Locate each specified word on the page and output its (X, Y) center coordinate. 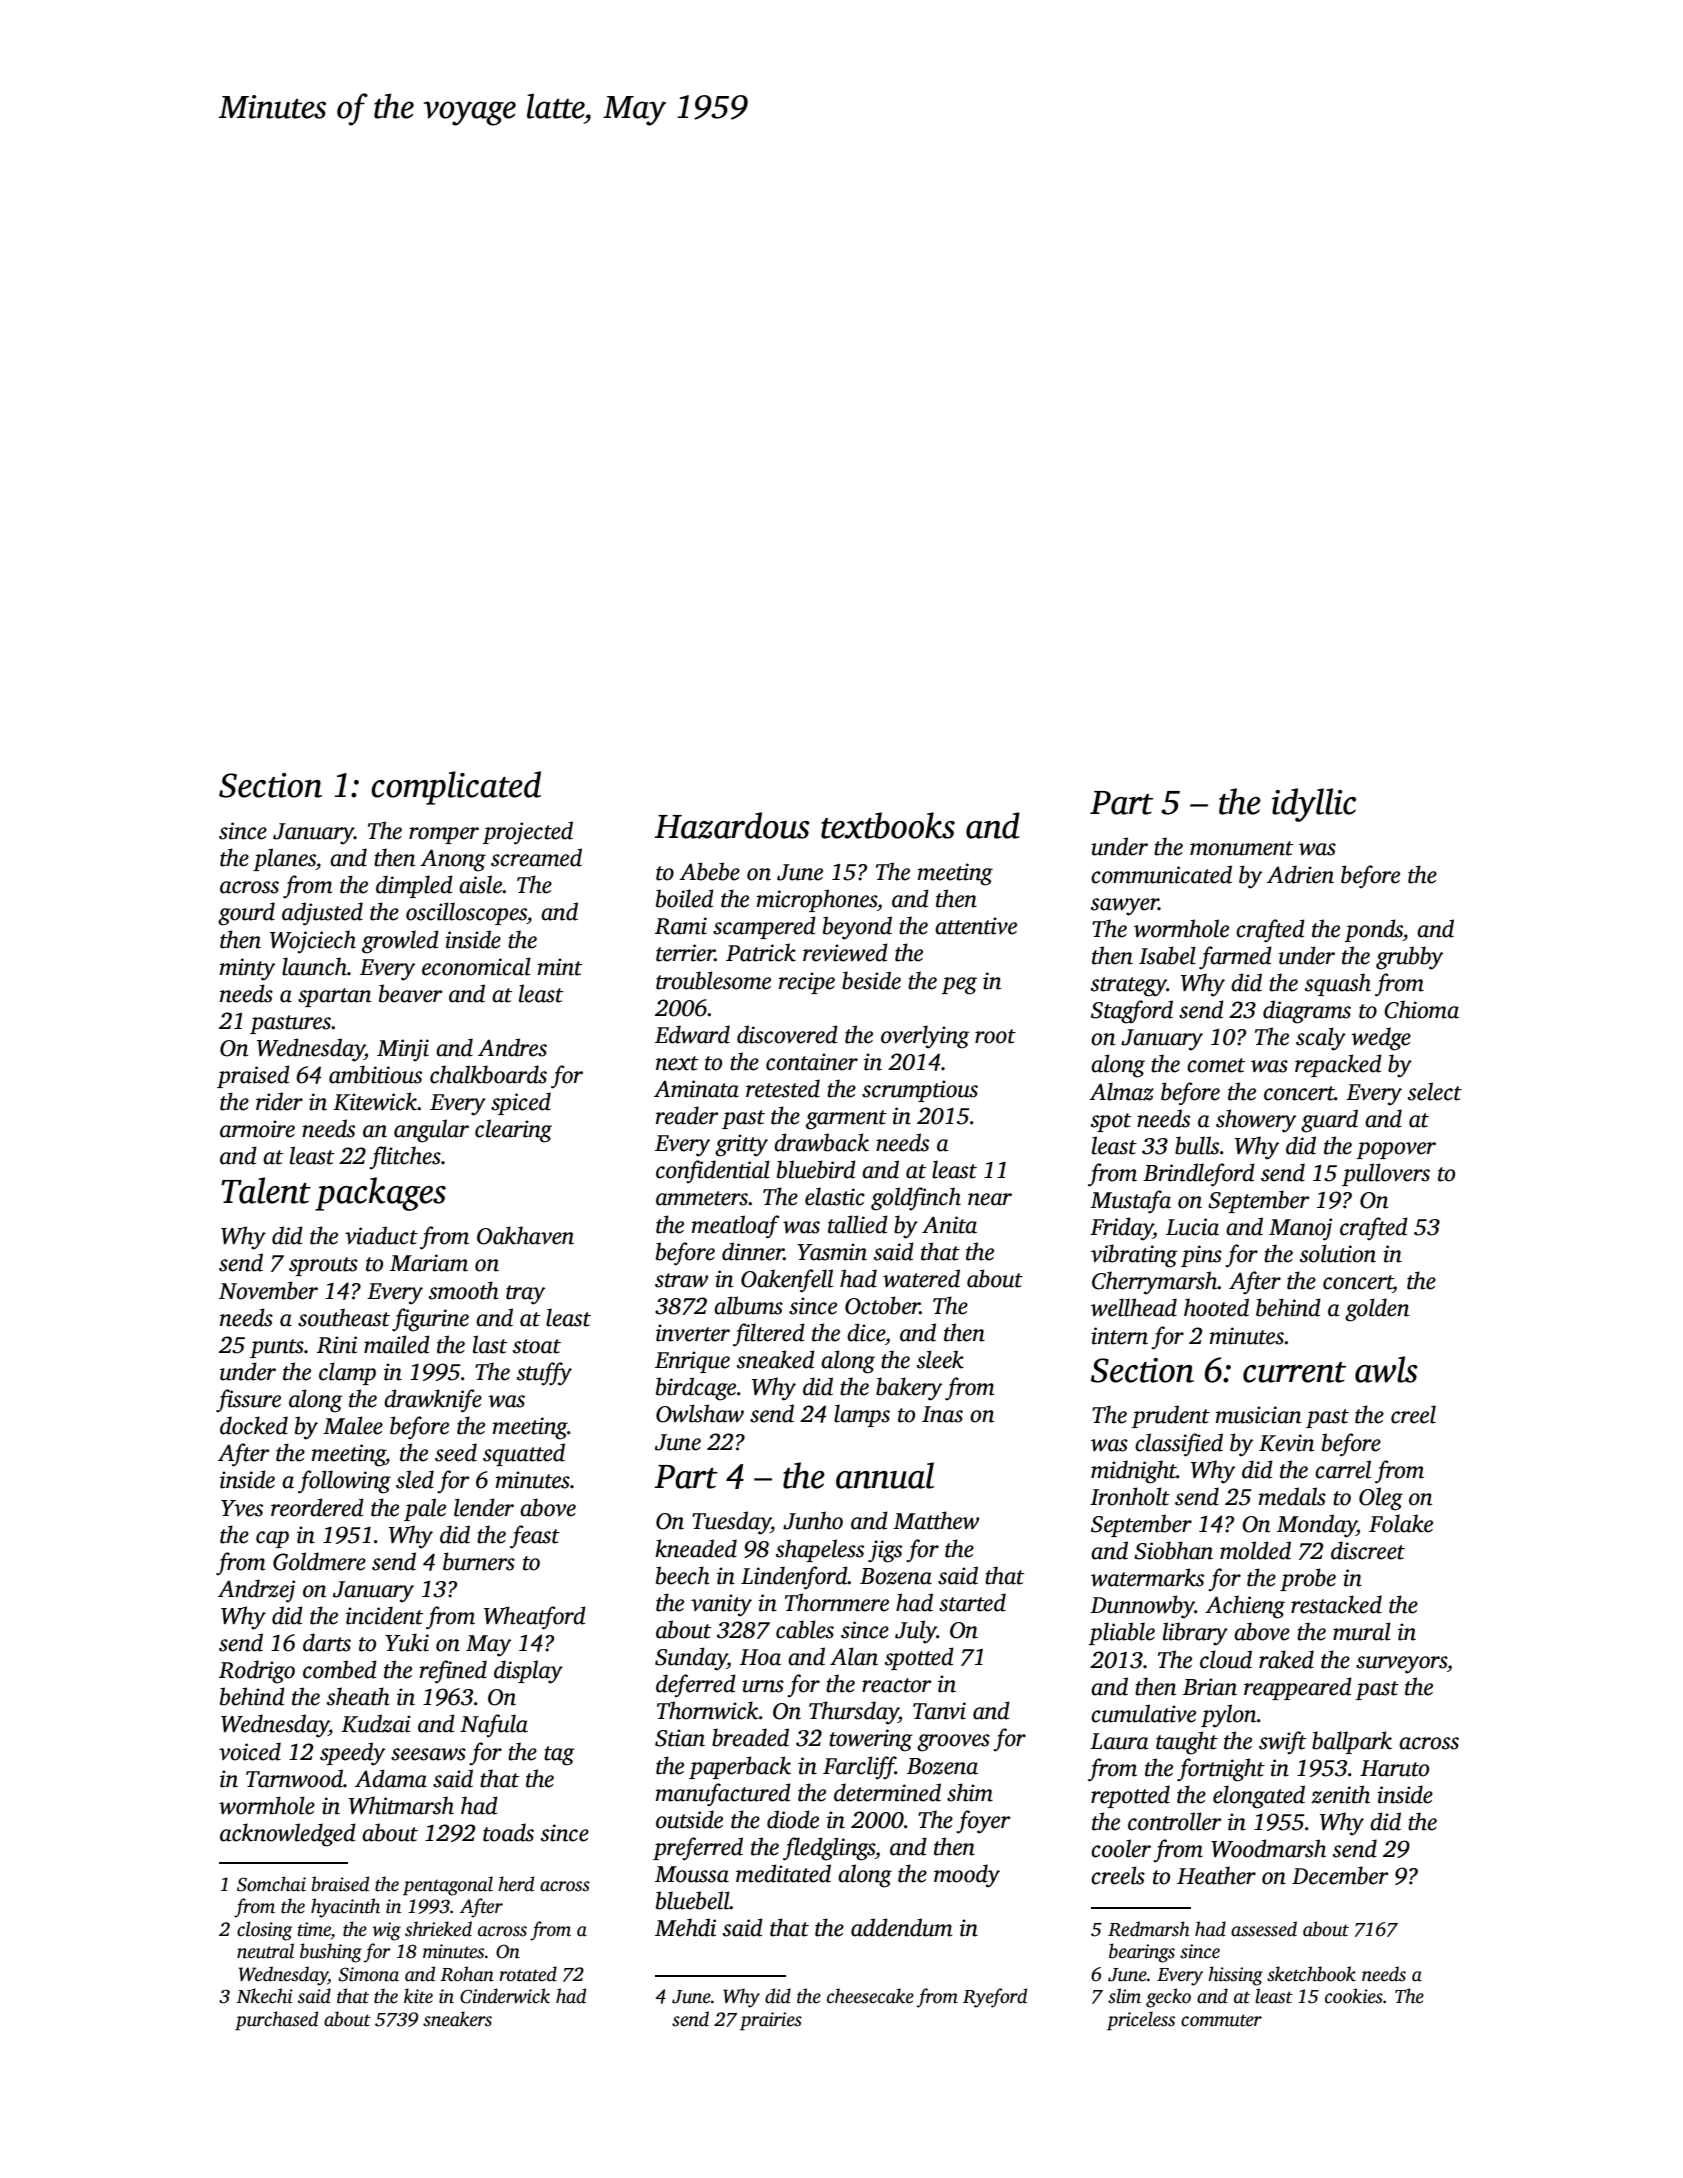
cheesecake (870, 1996)
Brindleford (1199, 1175)
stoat (537, 1346)
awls (1386, 1369)
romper (444, 835)
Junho (813, 1520)
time (314, 1929)
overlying (925, 1037)
